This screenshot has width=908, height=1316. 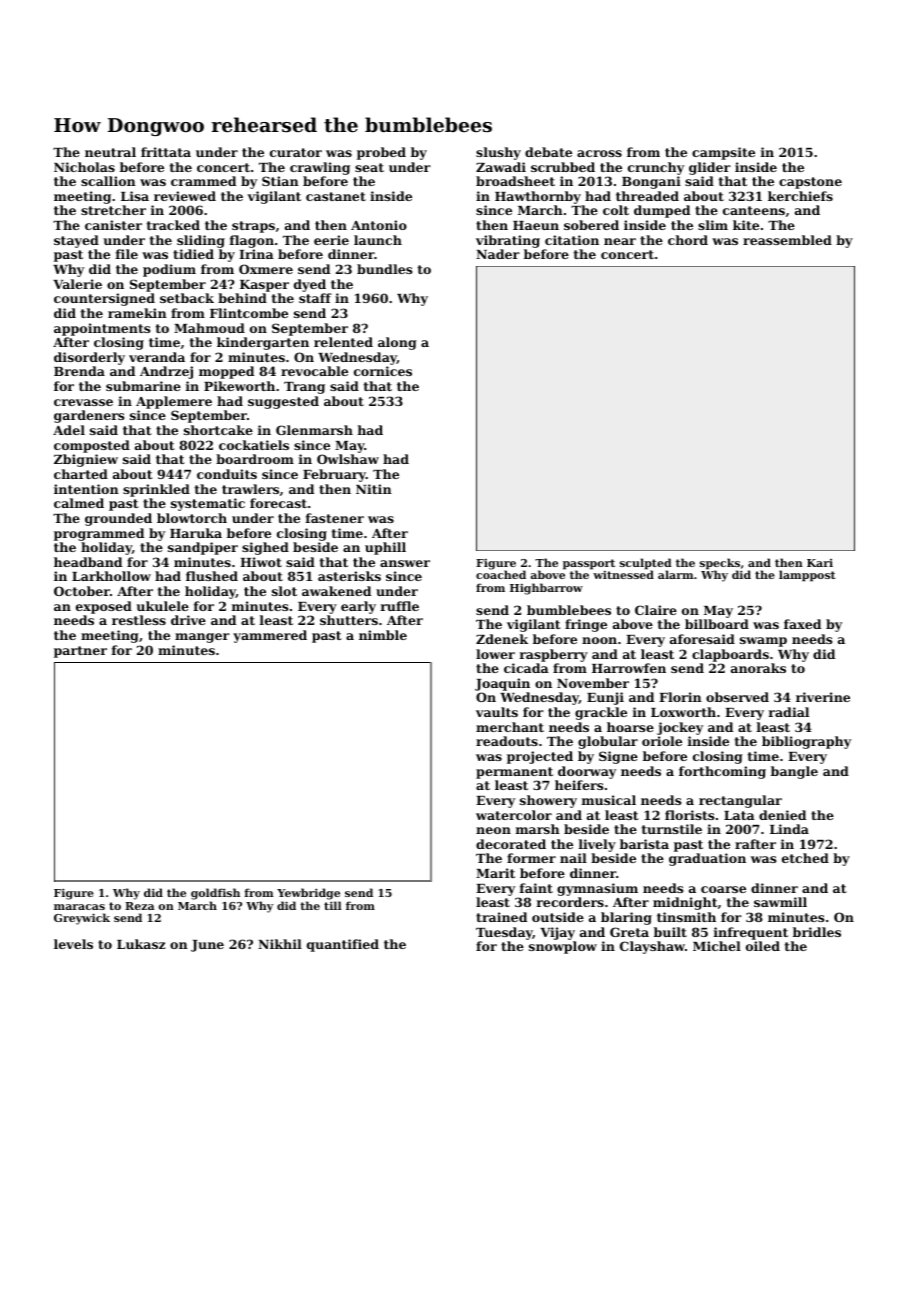 What do you see at coordinates (82, 591) in the screenshot?
I see `October` at bounding box center [82, 591].
